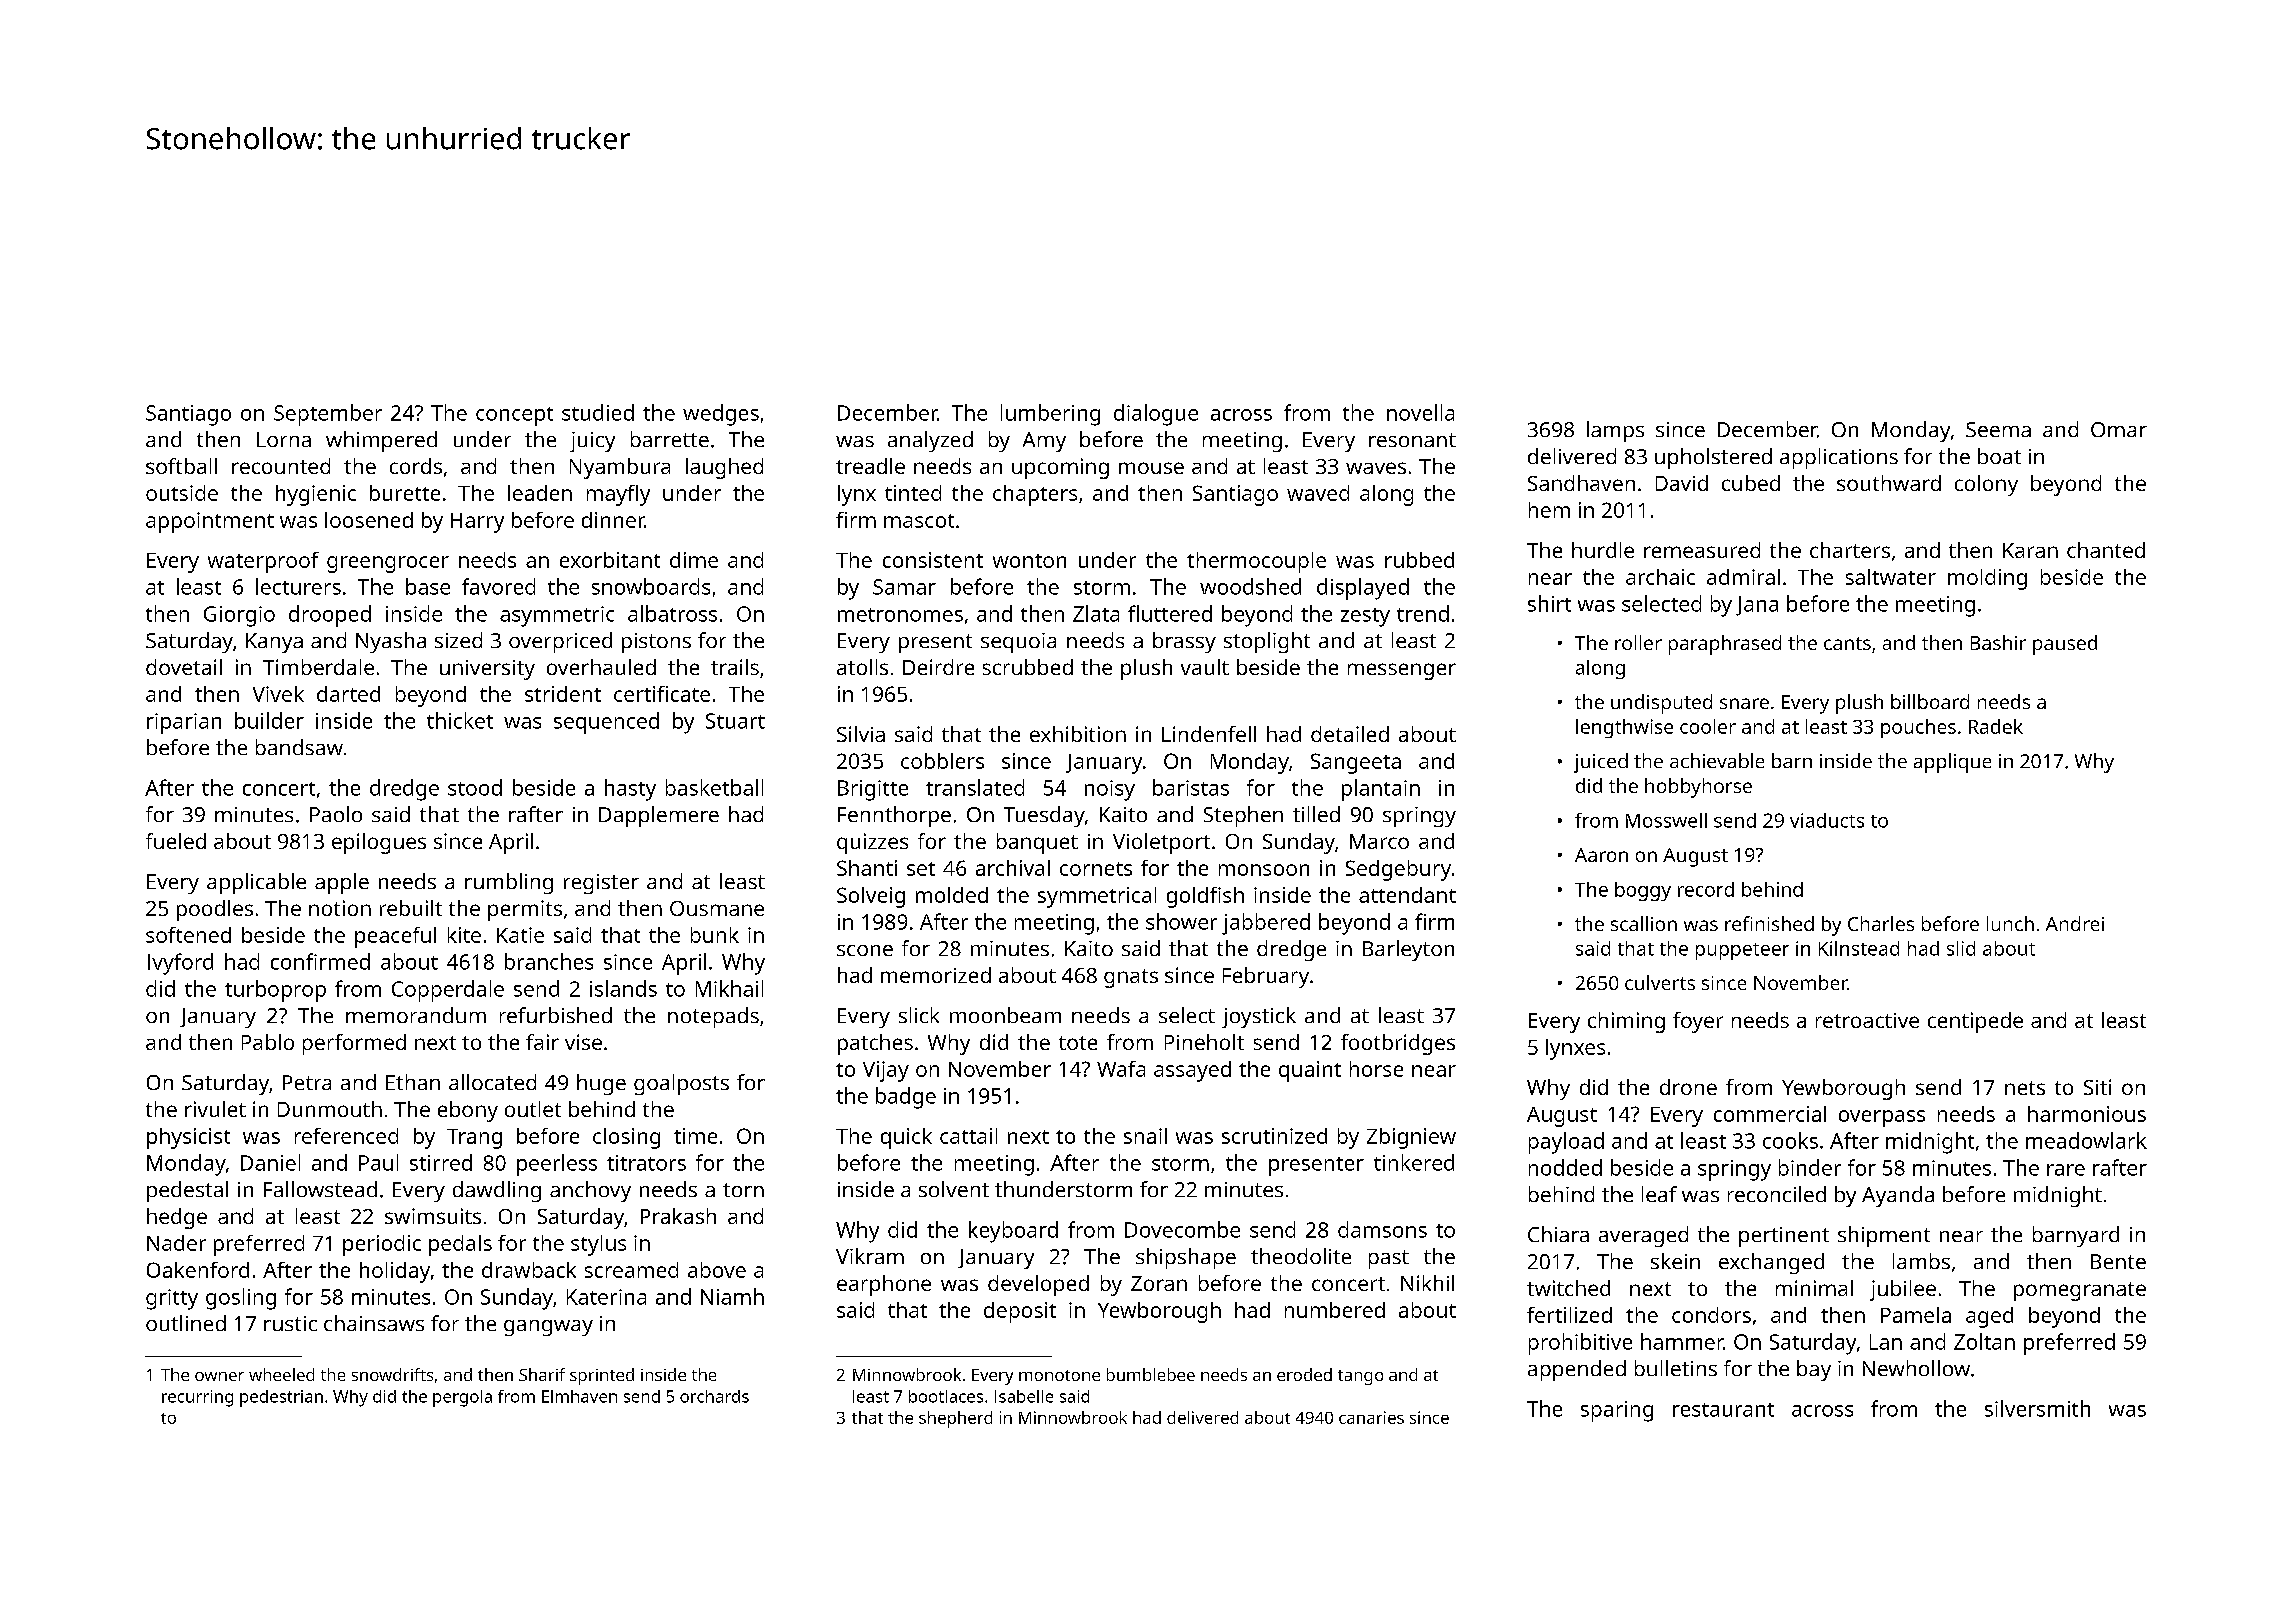  What do you see at coordinates (290, 1323) in the document?
I see `rustic` at bounding box center [290, 1323].
